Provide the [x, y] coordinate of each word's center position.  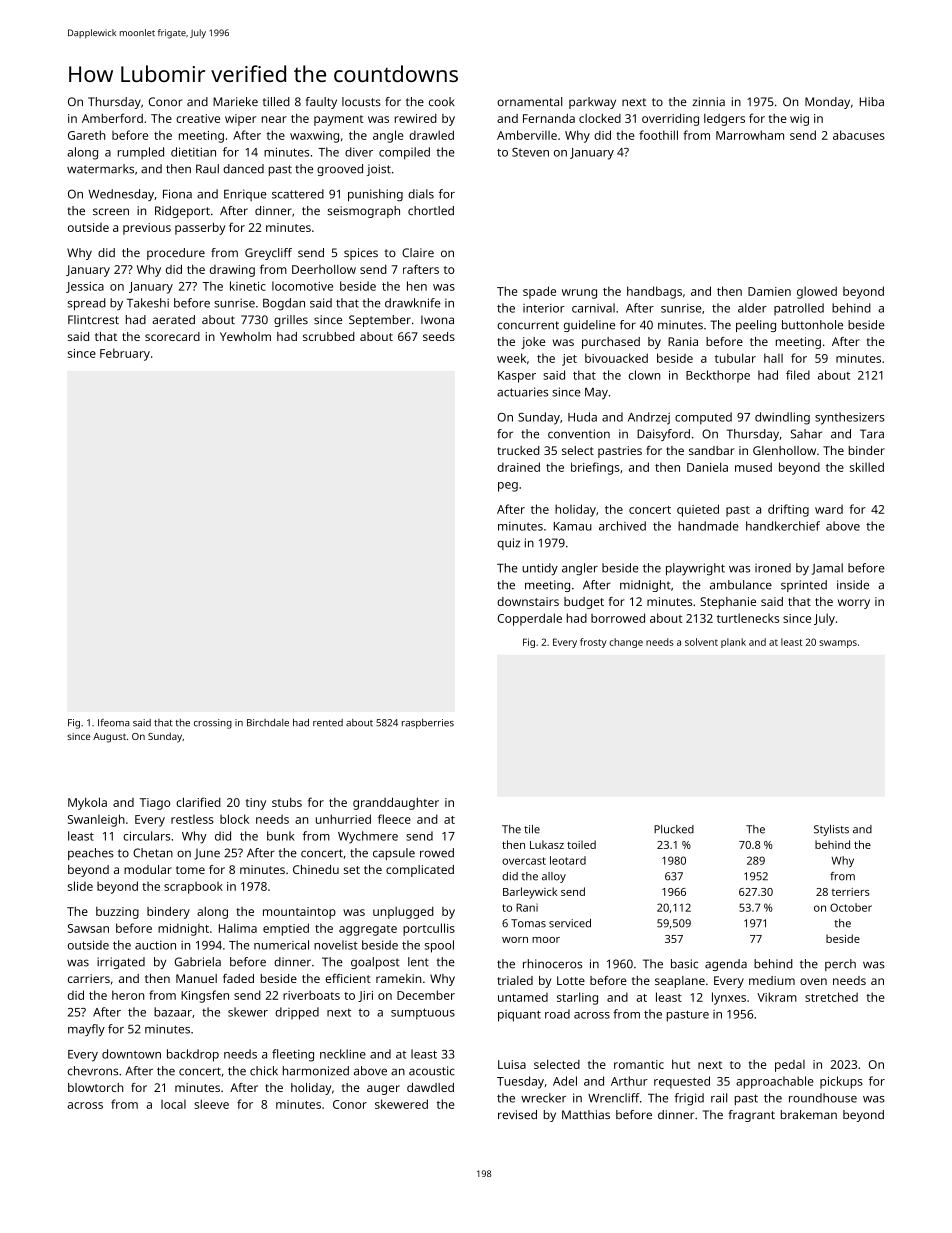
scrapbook [193, 888]
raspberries [428, 724]
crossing [213, 724]
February [125, 354]
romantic [639, 1064]
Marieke [235, 101]
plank [733, 643]
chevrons [93, 1071]
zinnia [708, 101]
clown [644, 375]
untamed [523, 997]
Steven [530, 152]
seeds [439, 336]
